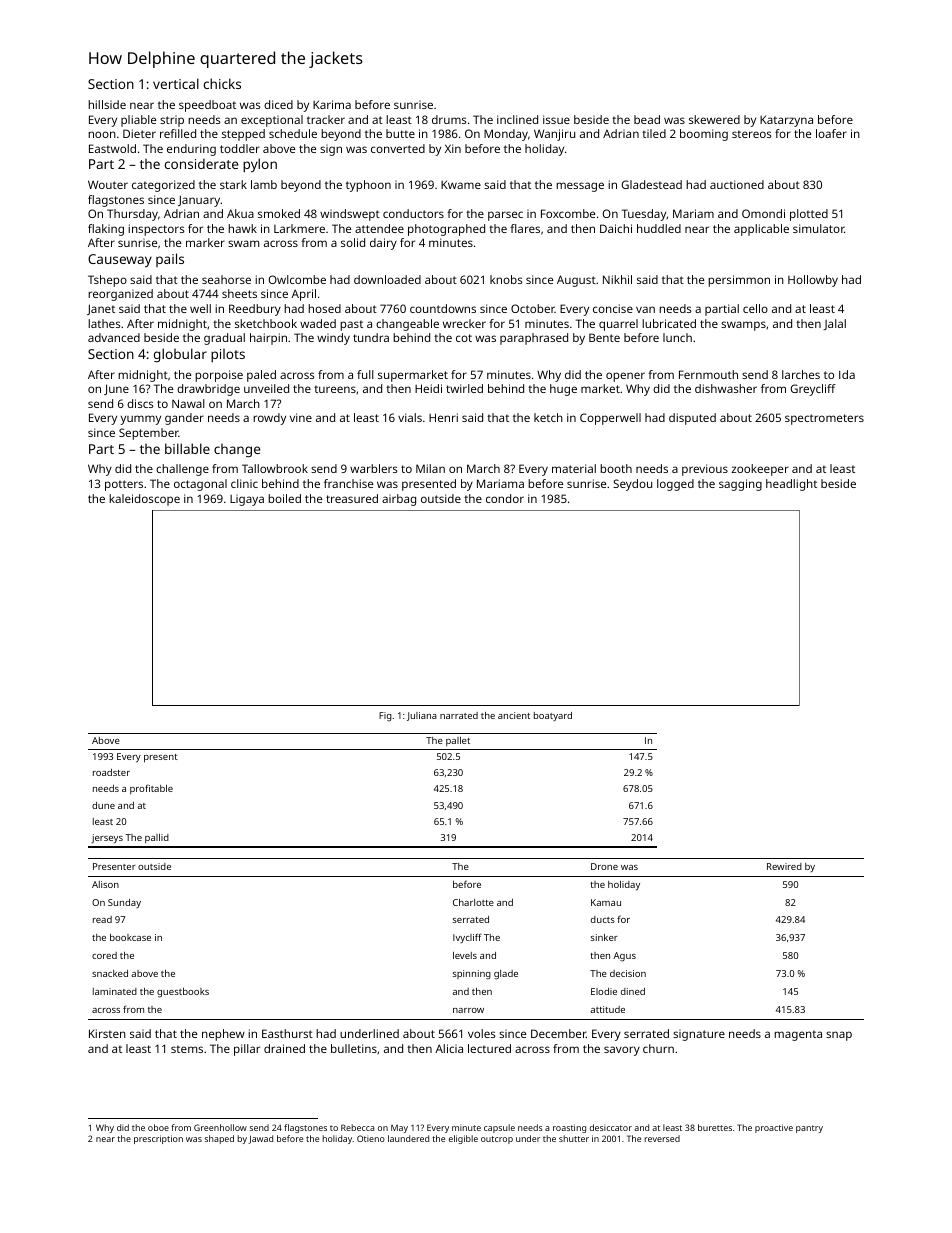 The height and width of the screenshot is (1233, 952). What do you see at coordinates (332, 104) in the screenshot?
I see `Karima` at bounding box center [332, 104].
